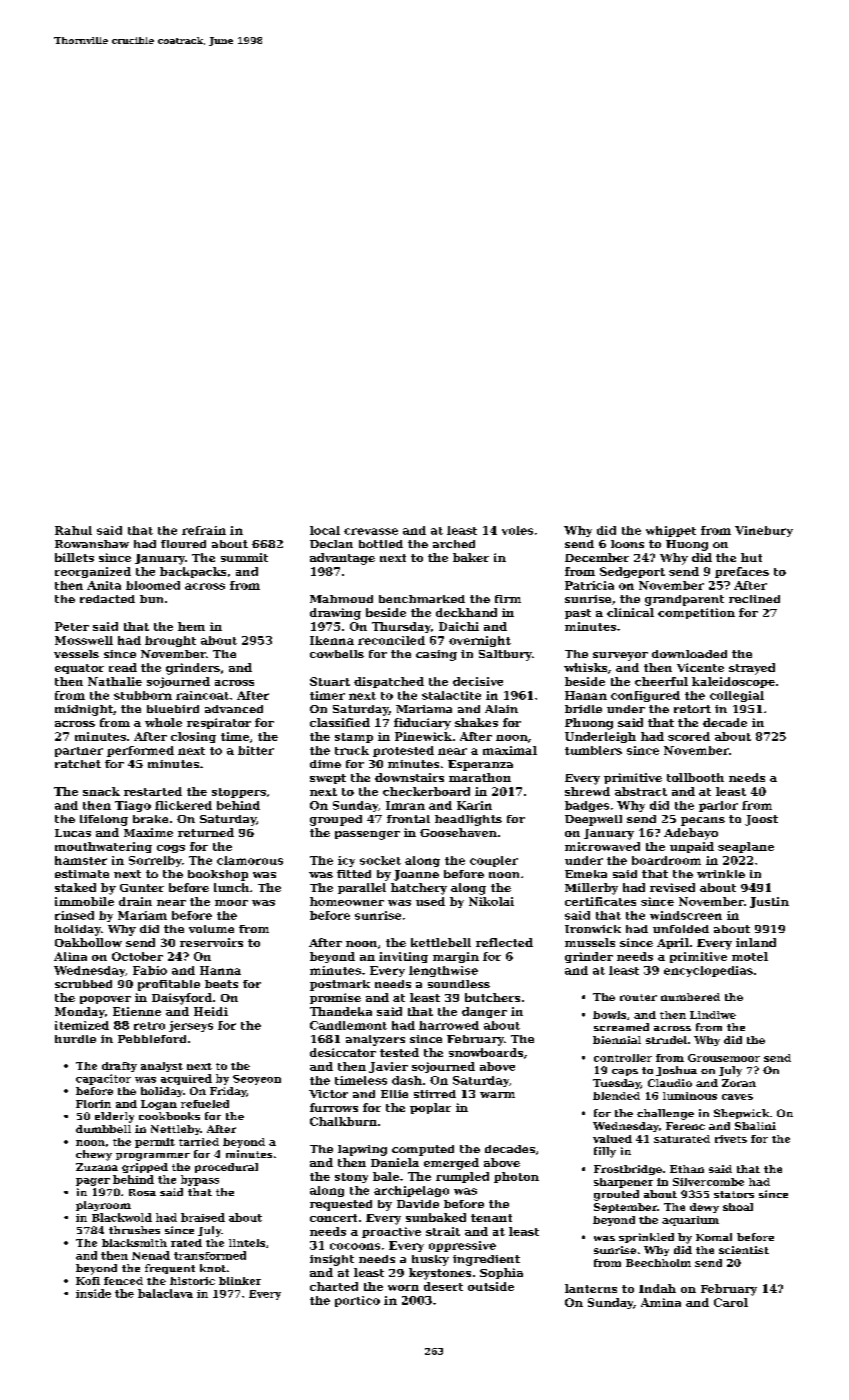  What do you see at coordinates (449, 1025) in the image?
I see `harrowed` at bounding box center [449, 1025].
